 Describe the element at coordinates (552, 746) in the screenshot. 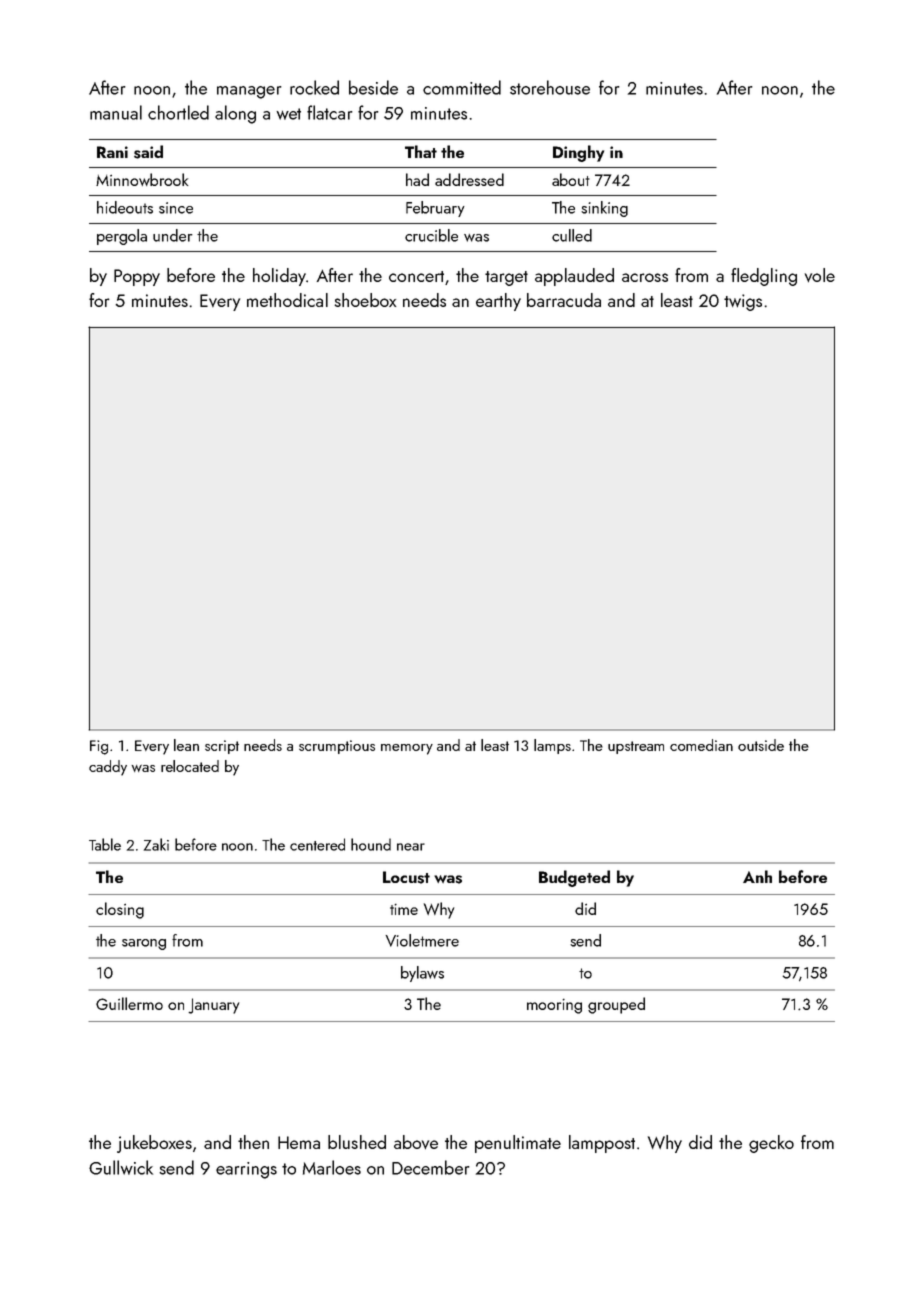

I see `lamps` at that location.
